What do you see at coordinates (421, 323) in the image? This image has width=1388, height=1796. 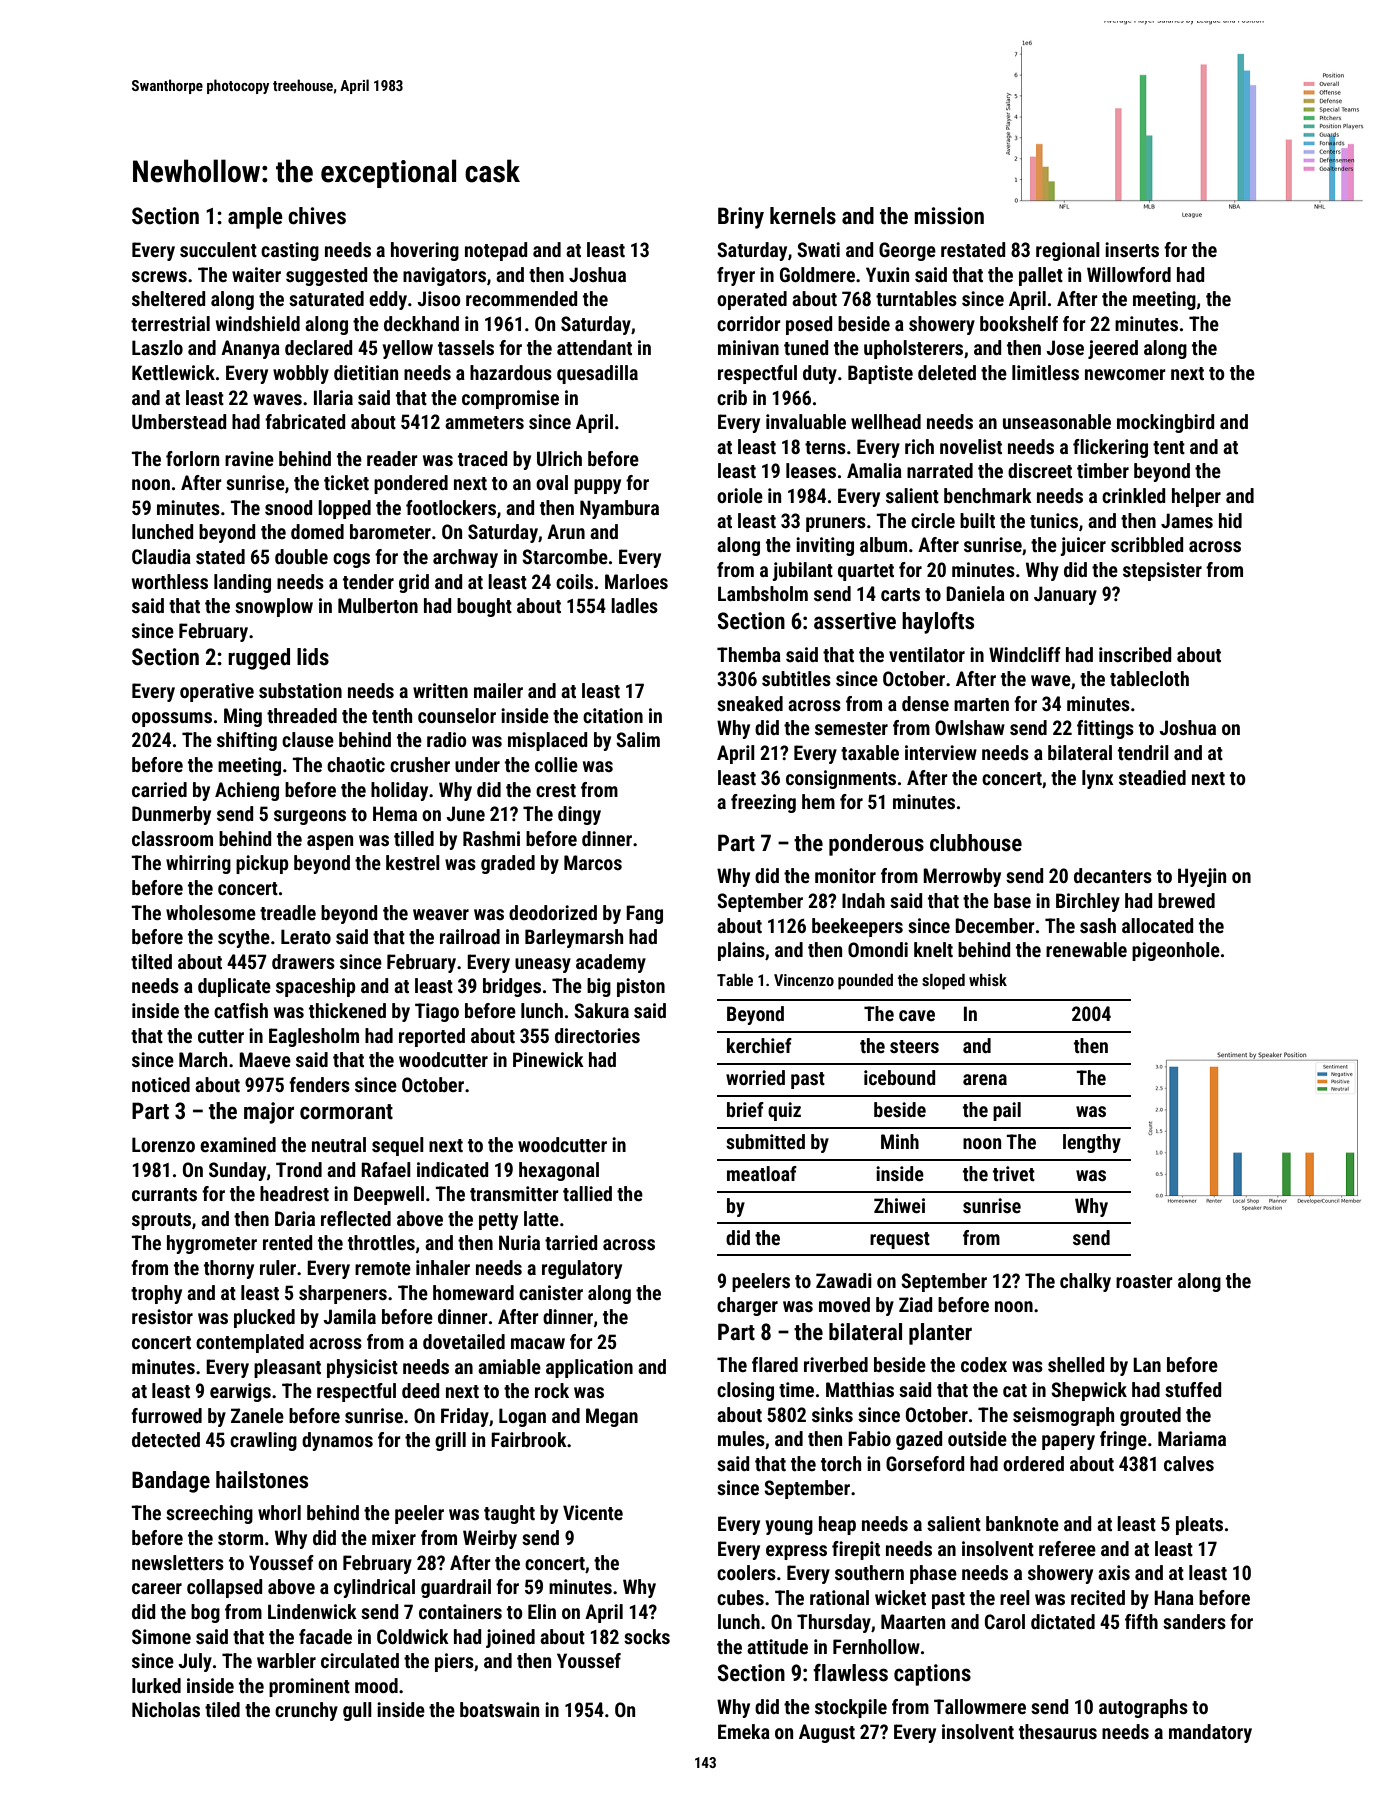 I see `deckhand` at bounding box center [421, 323].
